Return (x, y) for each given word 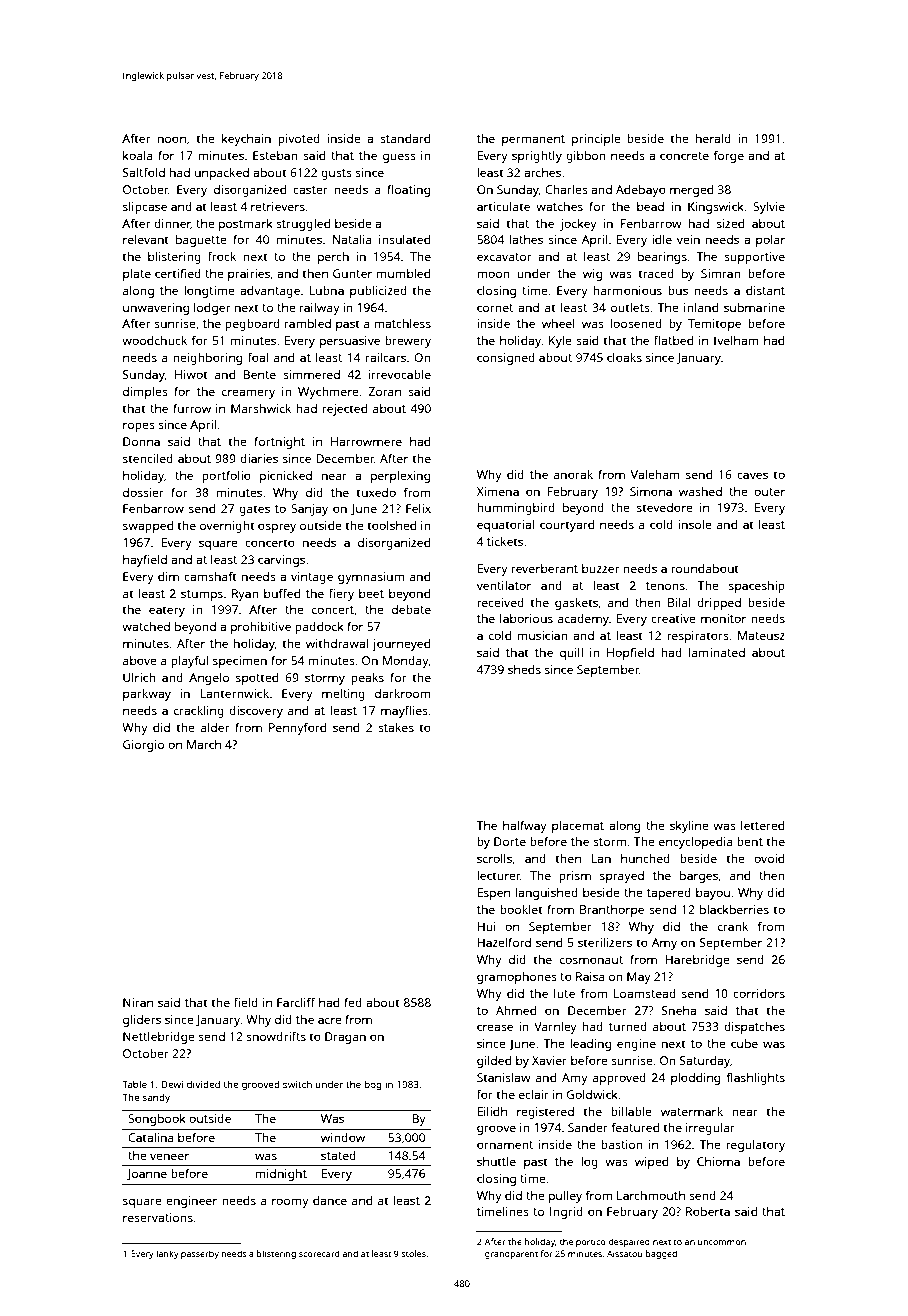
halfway (525, 826)
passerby (200, 1254)
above (140, 660)
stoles (413, 1253)
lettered (762, 825)
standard (405, 138)
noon (172, 139)
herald (713, 138)
